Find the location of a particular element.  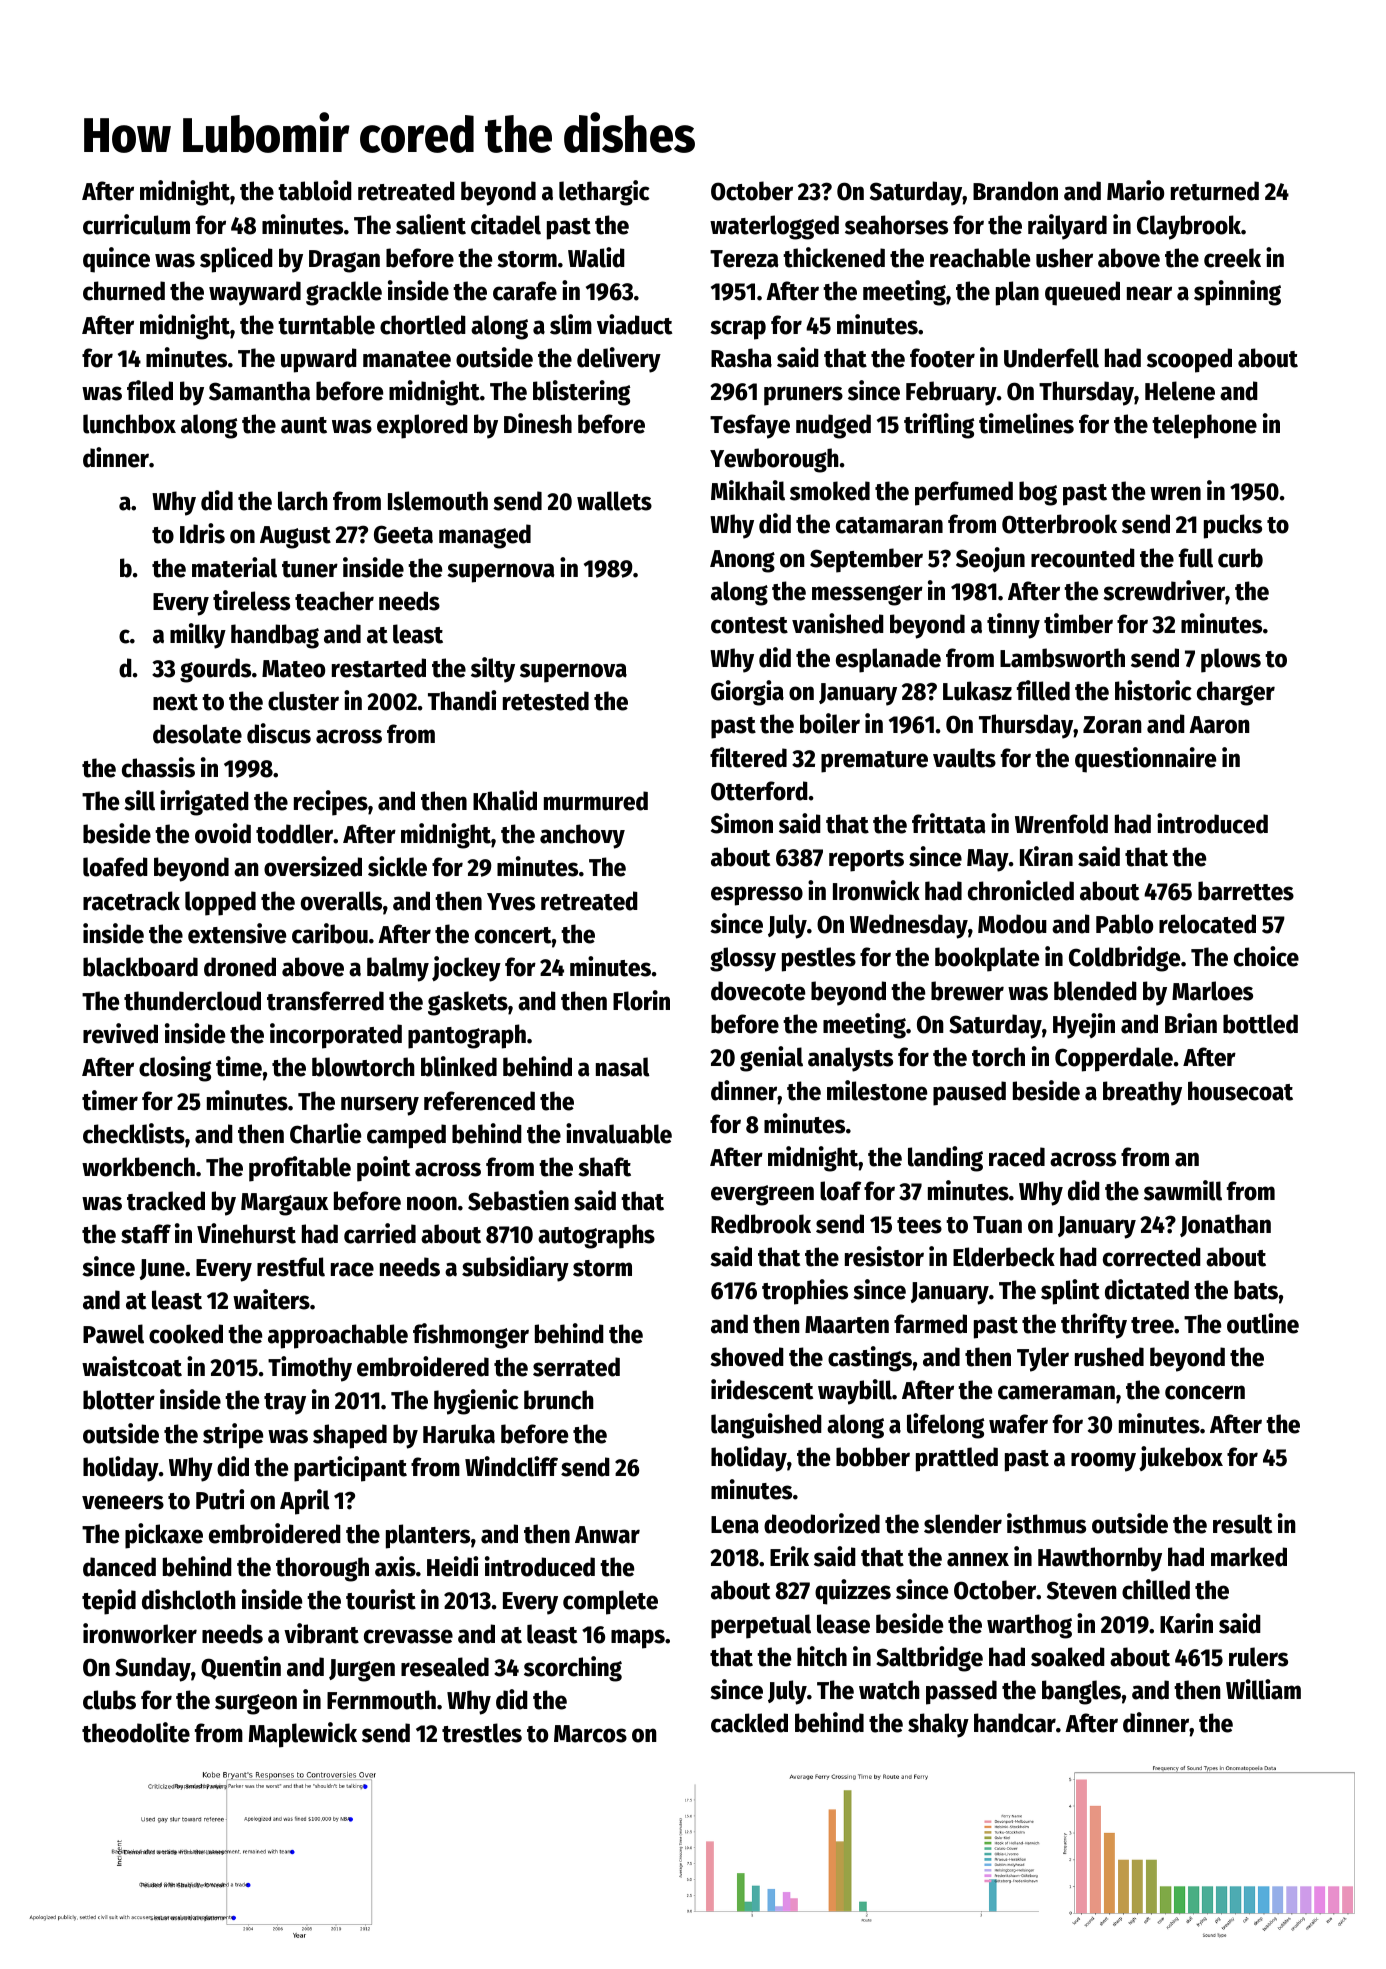

Anwar is located at coordinates (607, 1535).
